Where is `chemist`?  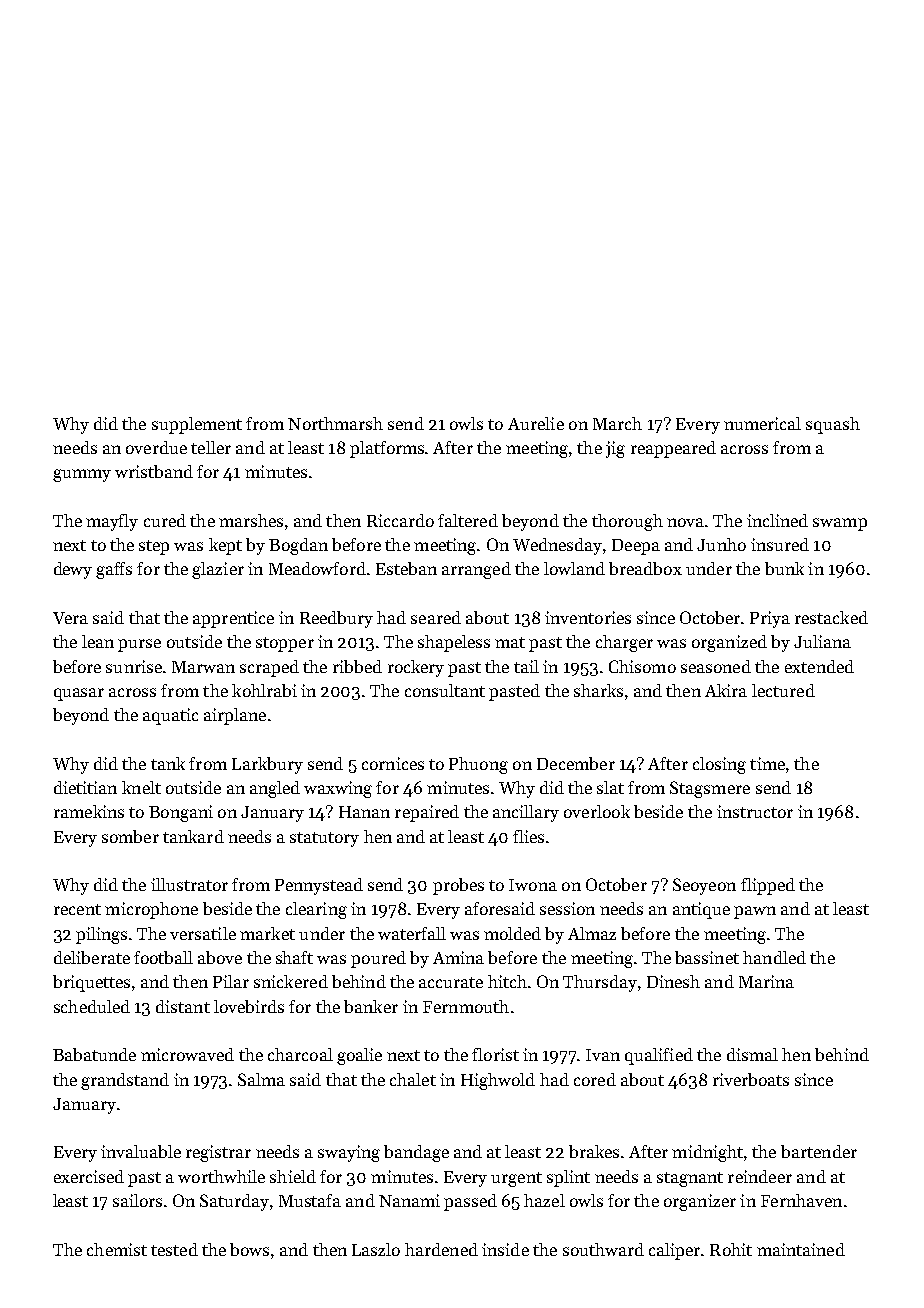
chemist is located at coordinates (117, 1249).
